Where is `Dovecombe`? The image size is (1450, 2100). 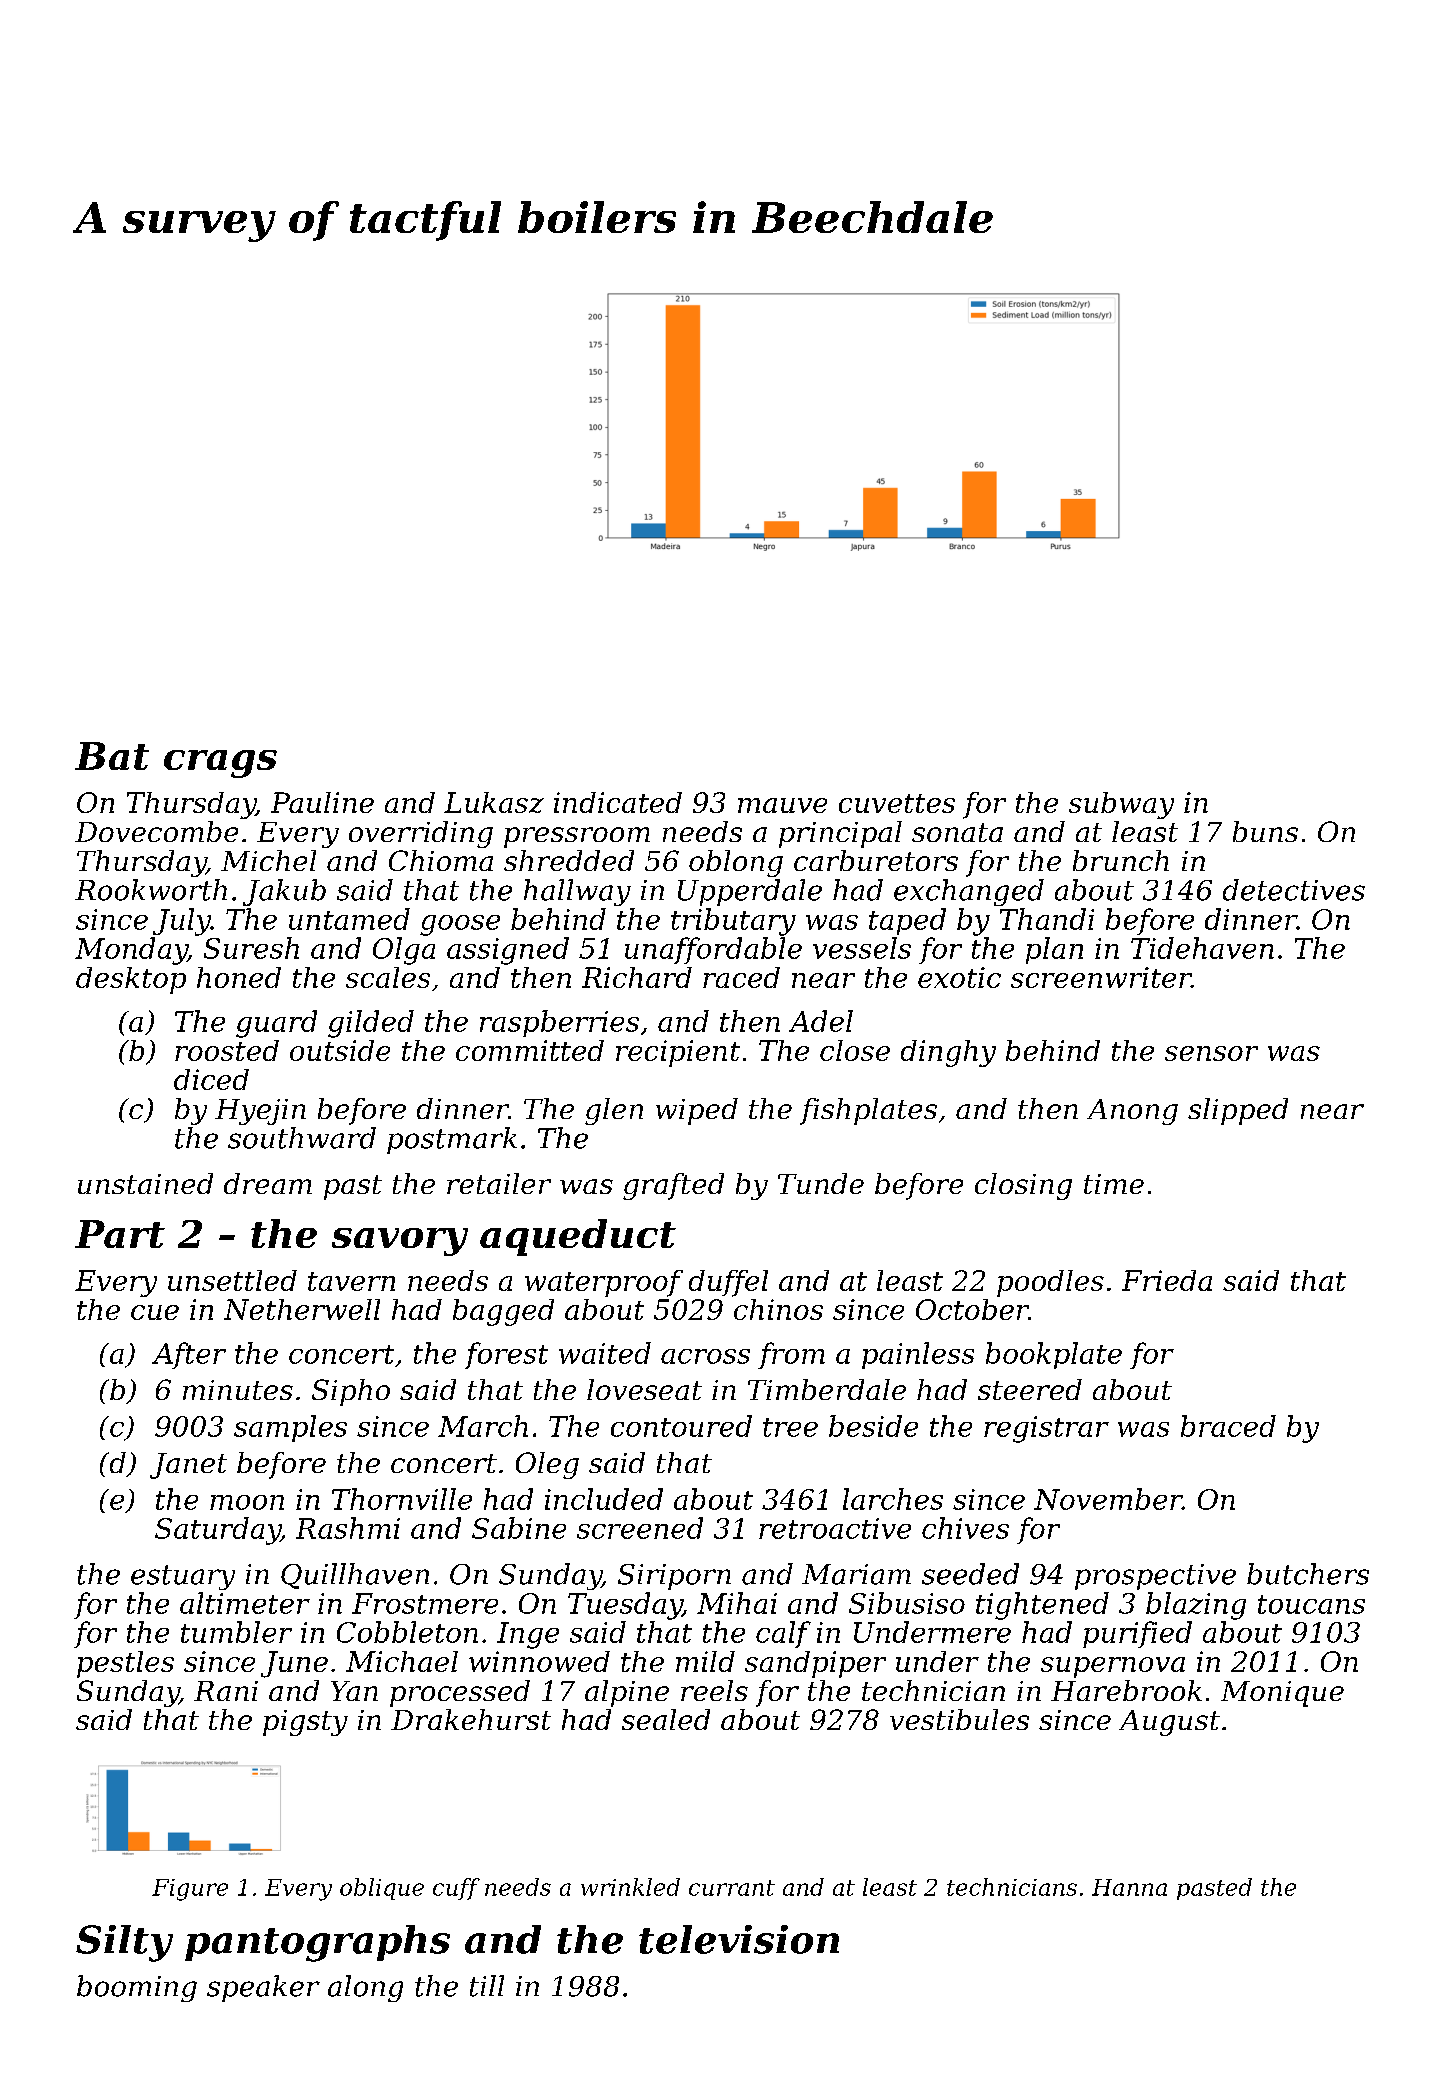 Dovecombe is located at coordinates (156, 831).
